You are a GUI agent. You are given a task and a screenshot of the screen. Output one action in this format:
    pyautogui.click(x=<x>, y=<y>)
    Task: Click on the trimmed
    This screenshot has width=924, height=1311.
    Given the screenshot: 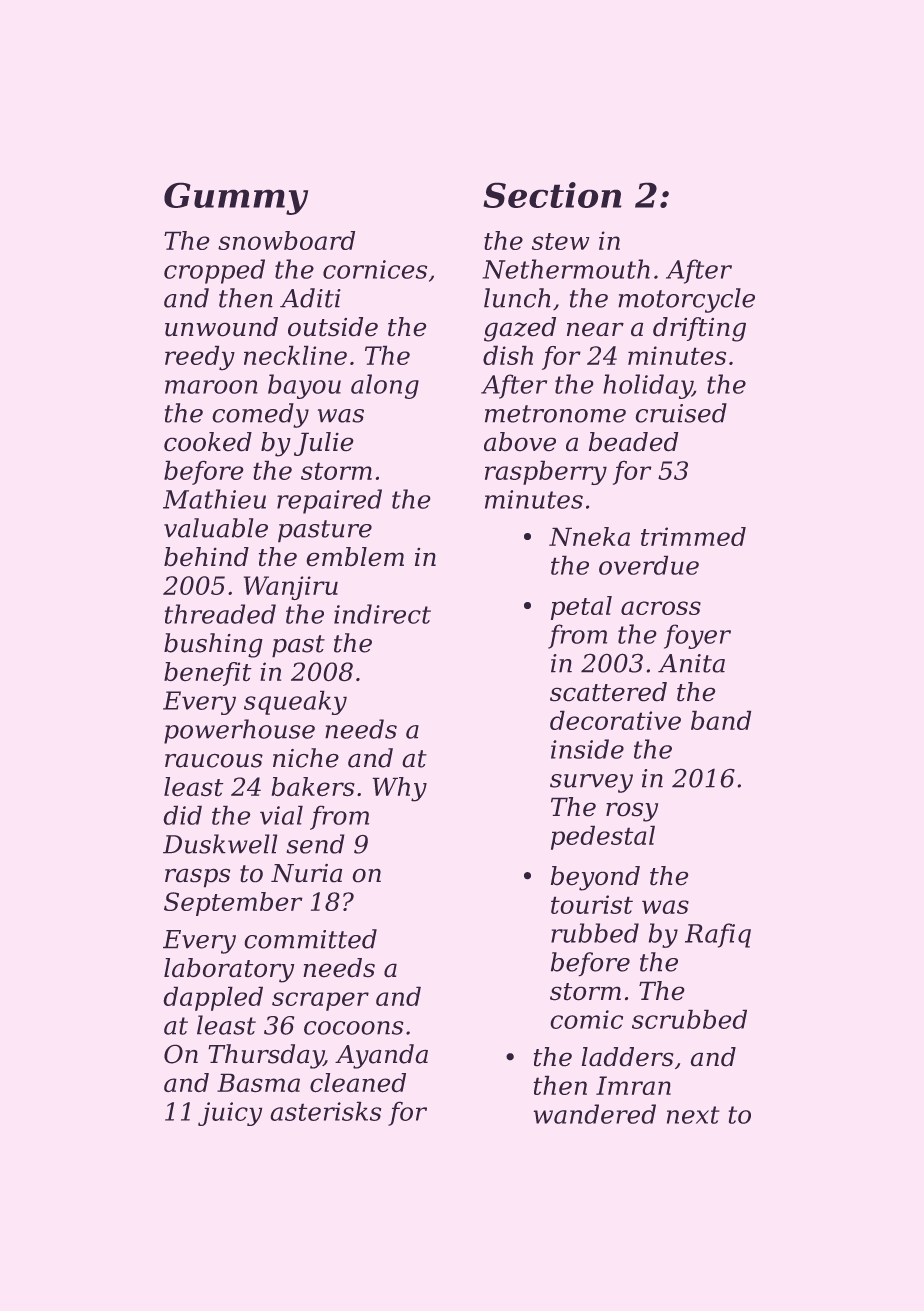 What is the action you would take?
    pyautogui.click(x=693, y=536)
